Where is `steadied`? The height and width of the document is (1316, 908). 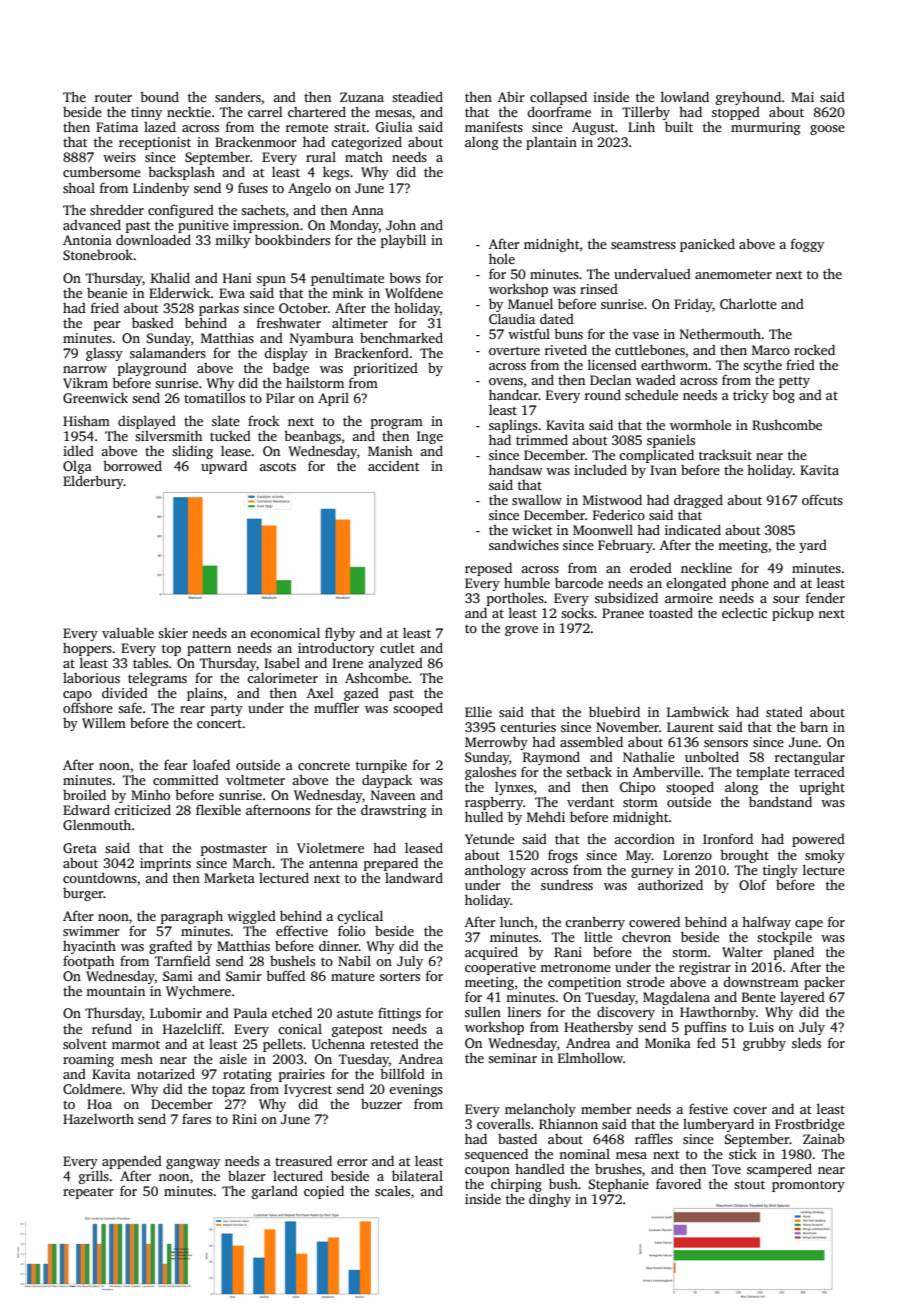
steadied is located at coordinates (417, 96).
